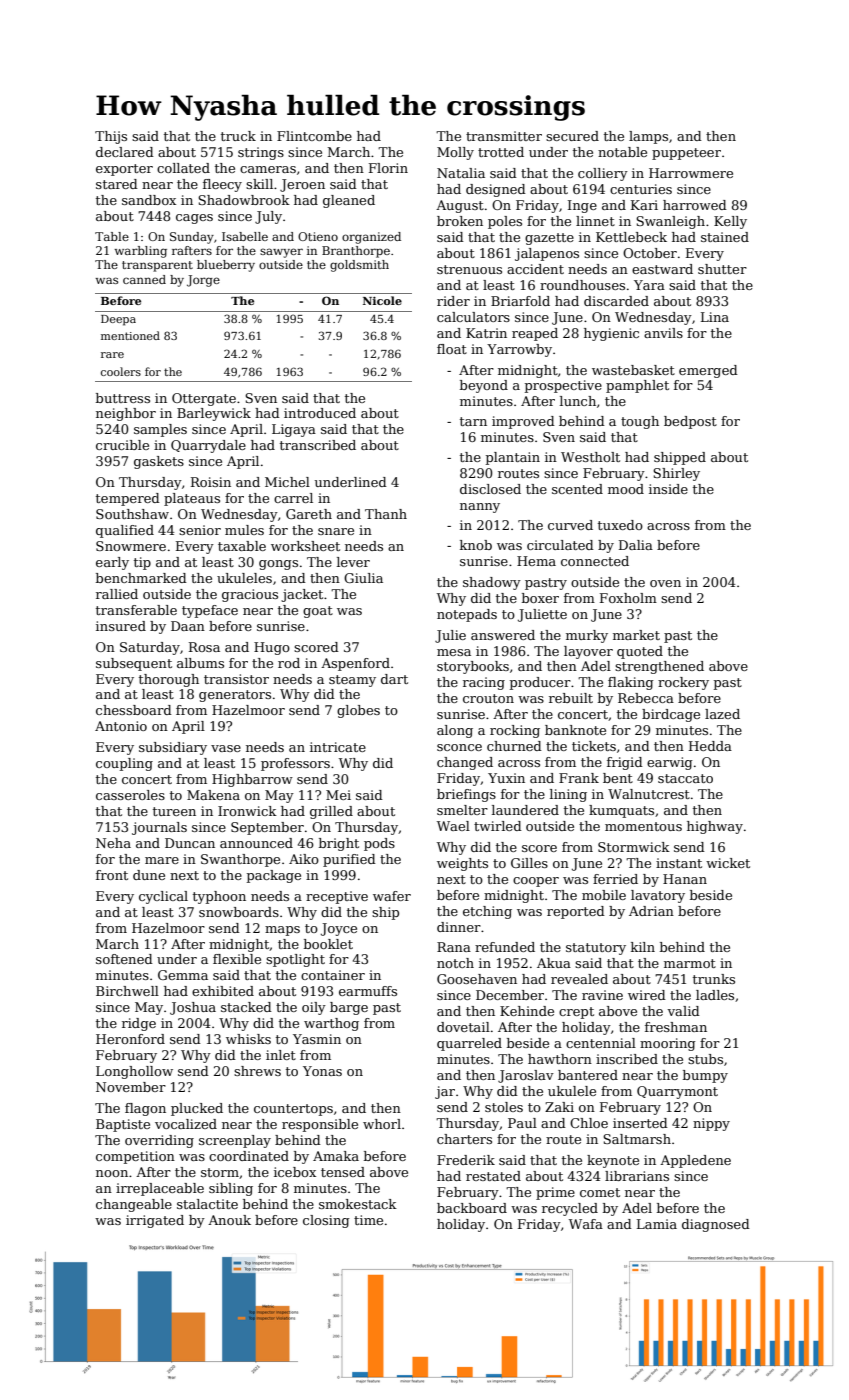 Image resolution: width=849 pixels, height=1400 pixels. Describe the element at coordinates (190, 843) in the screenshot. I see `Duncan` at that location.
